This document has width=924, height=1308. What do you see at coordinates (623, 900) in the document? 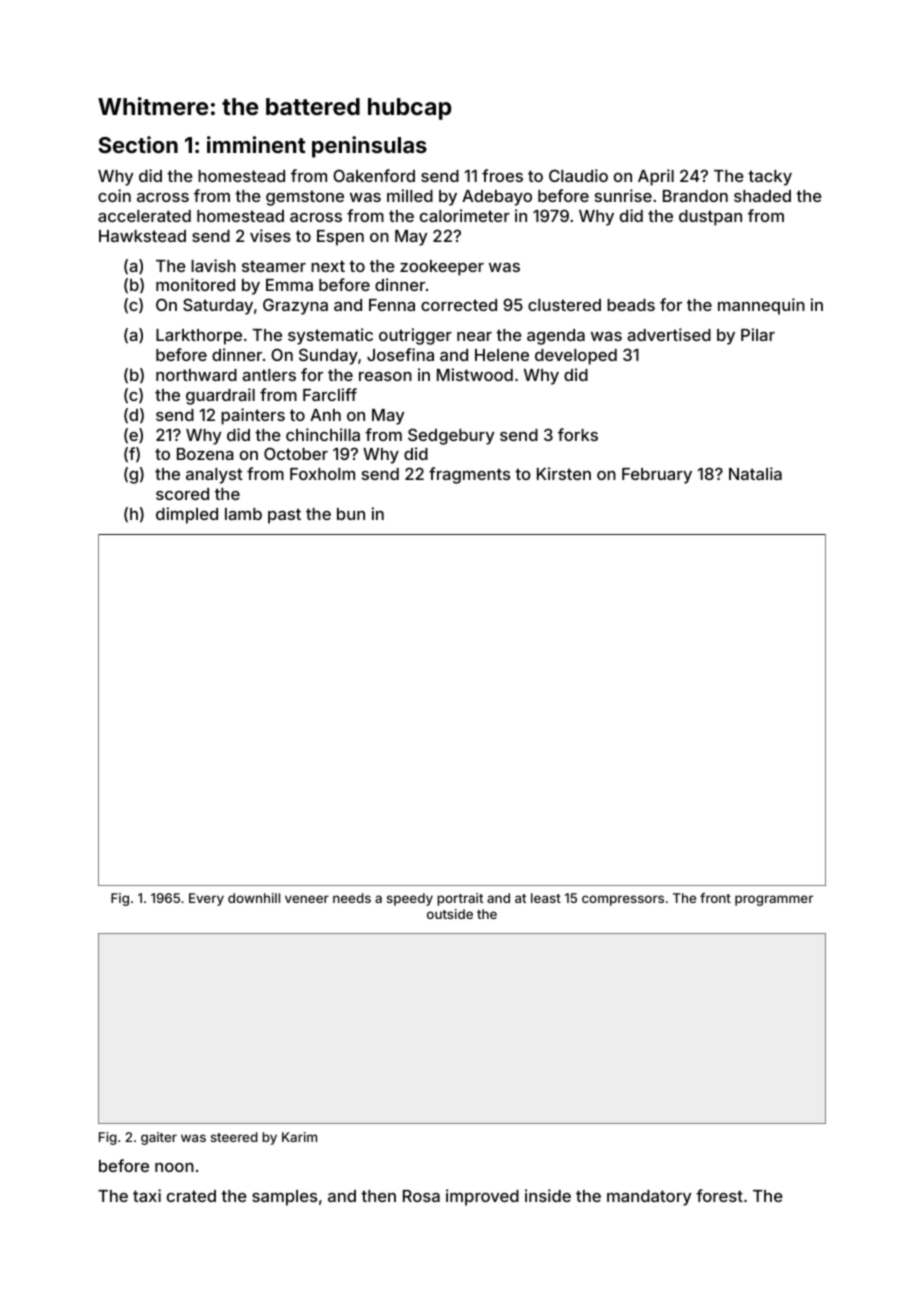
I see `compressors` at bounding box center [623, 900].
